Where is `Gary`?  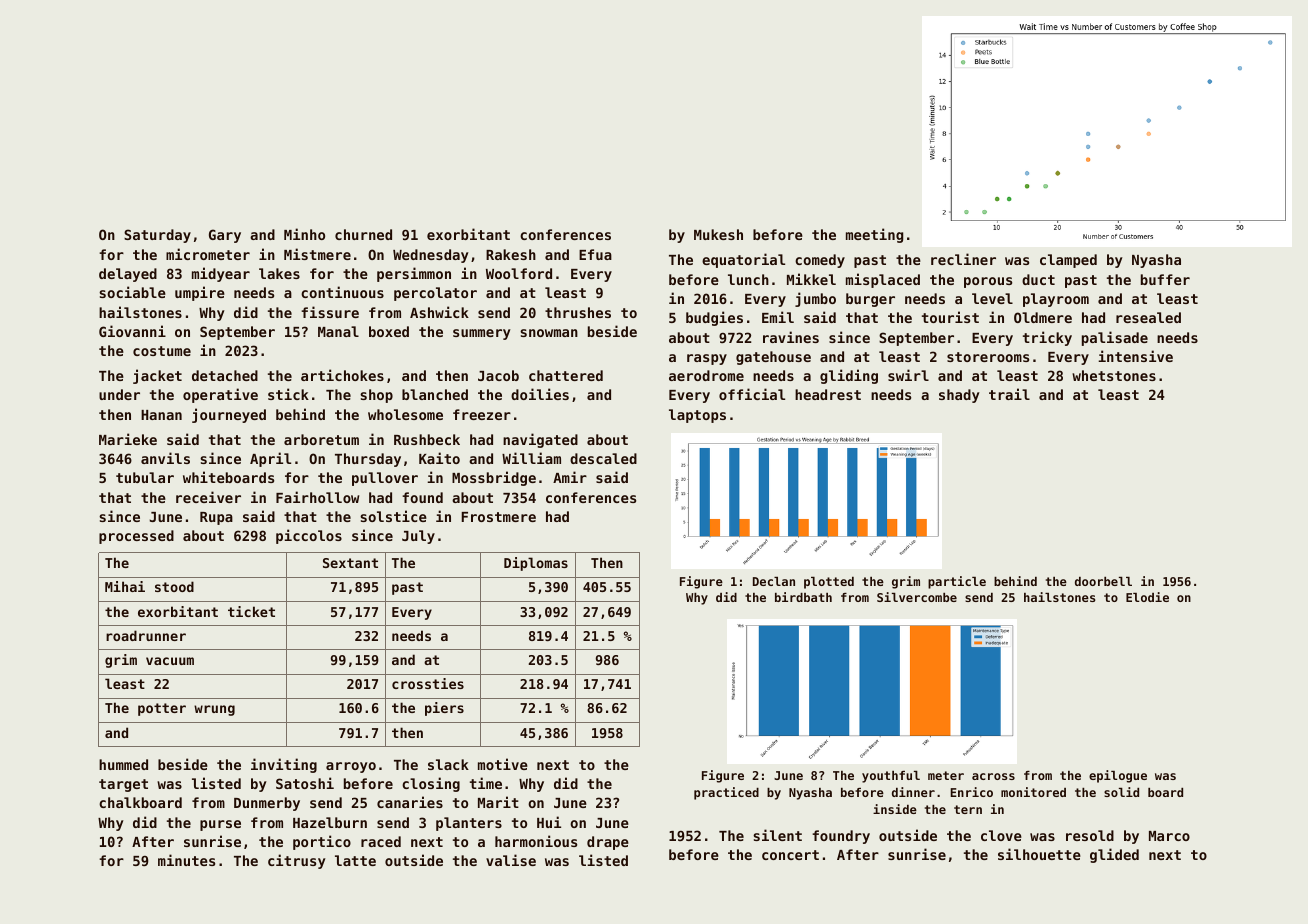
Gary is located at coordinates (225, 236).
